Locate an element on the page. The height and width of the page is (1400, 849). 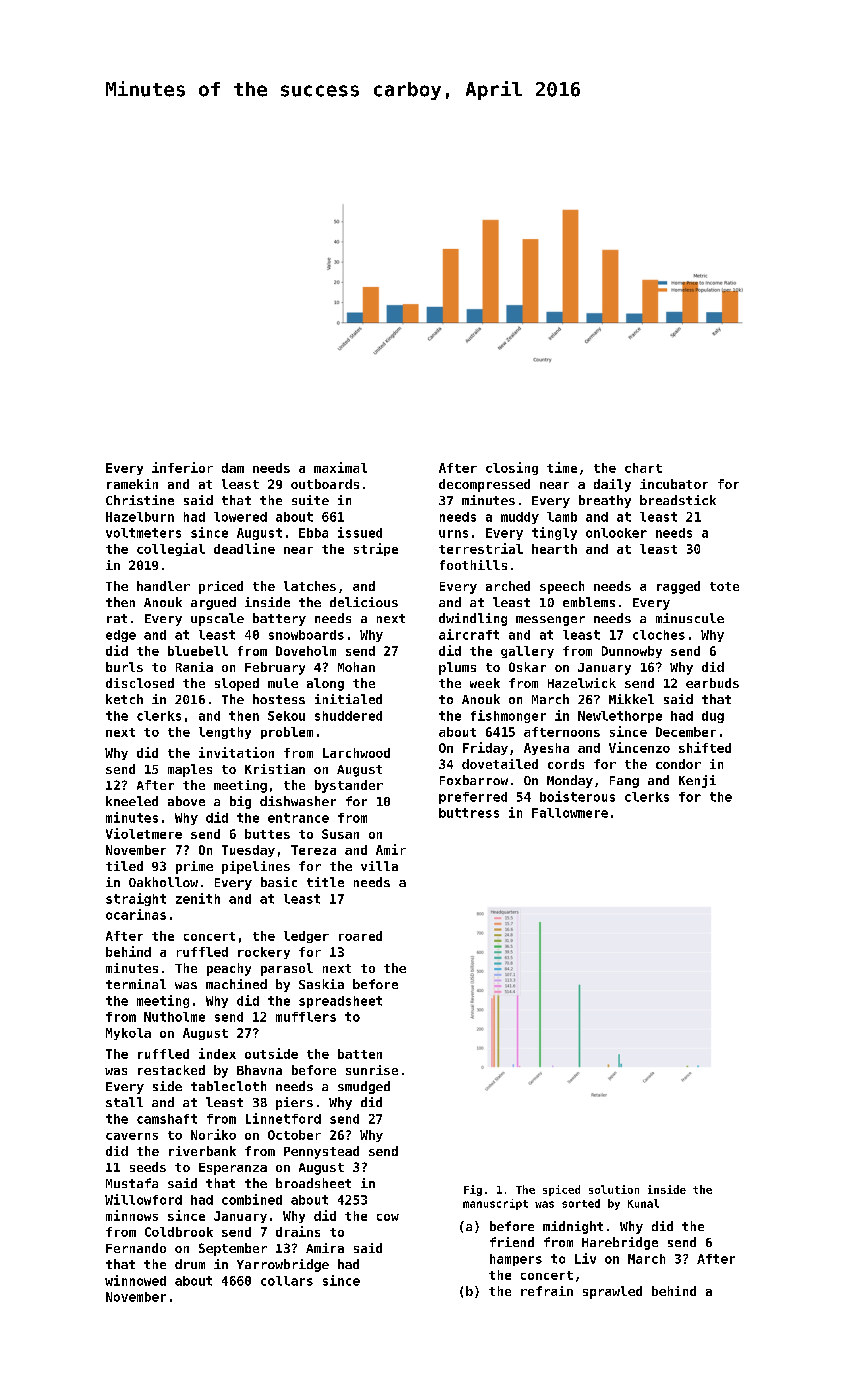
maximal is located at coordinates (340, 467).
